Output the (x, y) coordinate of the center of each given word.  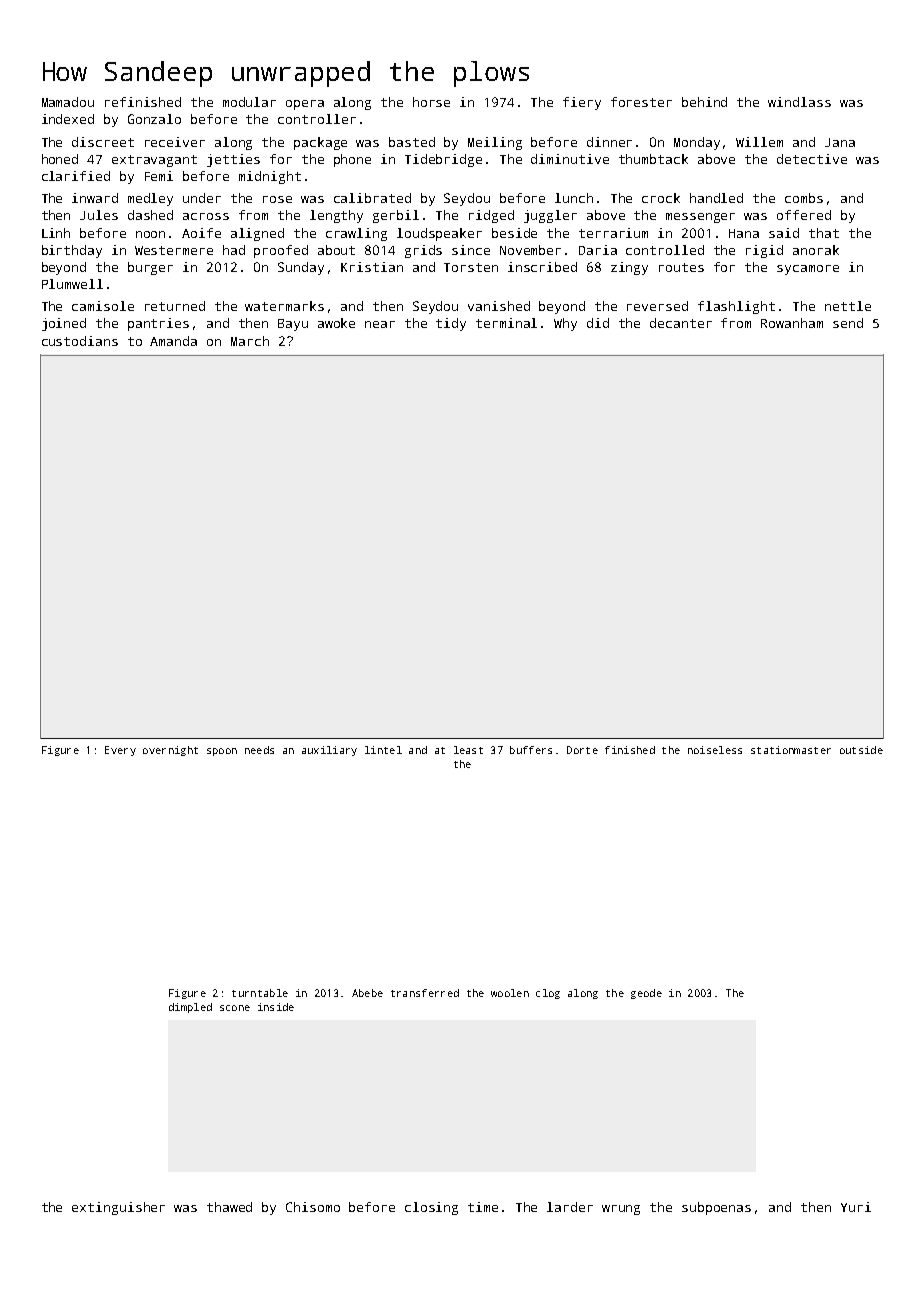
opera (305, 105)
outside (861, 750)
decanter (681, 323)
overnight (170, 751)
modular (249, 102)
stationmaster (791, 750)
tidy (451, 324)
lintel (383, 750)
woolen (510, 993)
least (468, 750)
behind (704, 102)
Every (120, 751)
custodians (80, 341)
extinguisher (118, 1208)
